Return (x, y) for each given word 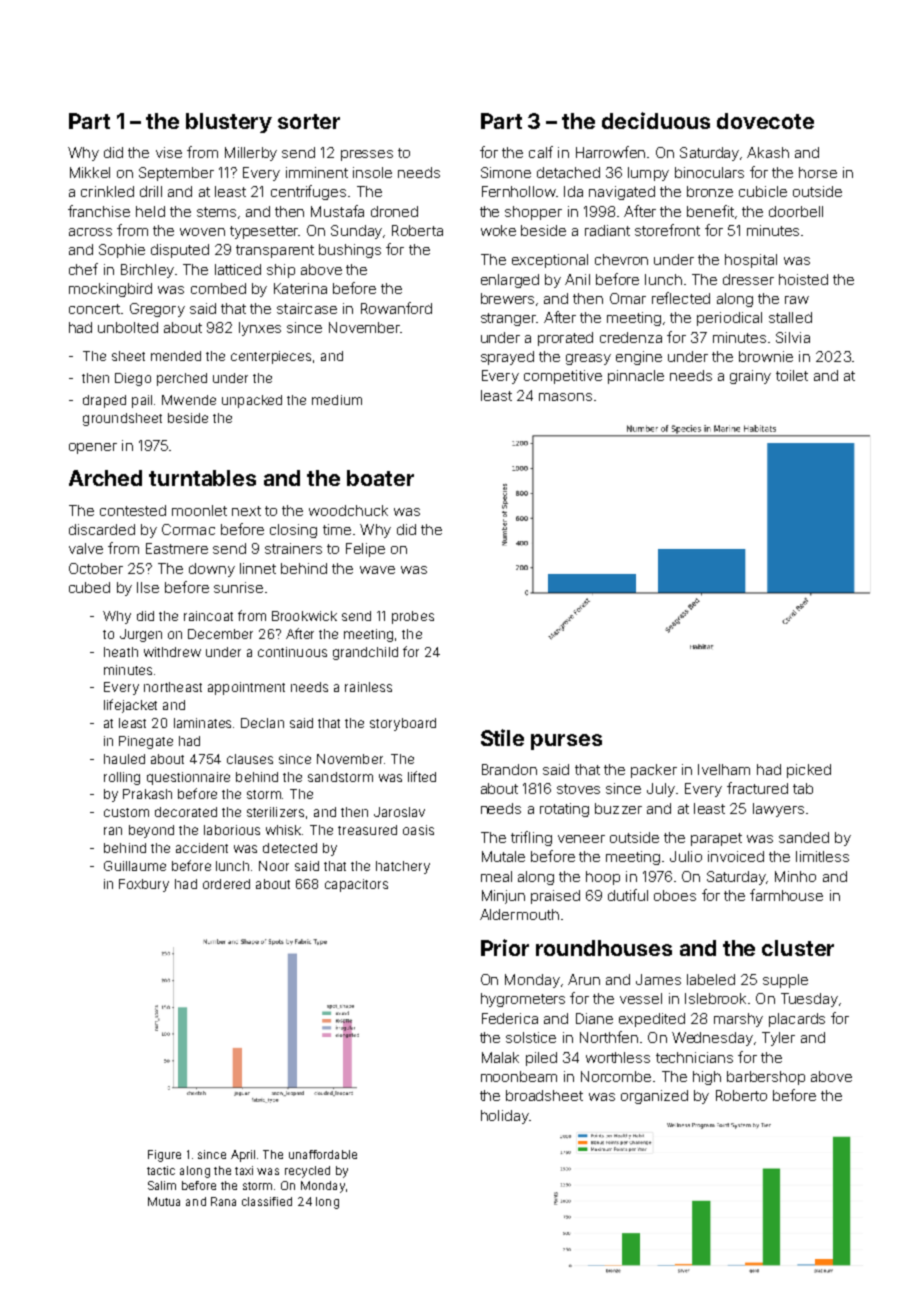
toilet (792, 375)
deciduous (656, 120)
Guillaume (135, 866)
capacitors (356, 885)
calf (541, 152)
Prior (505, 947)
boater (380, 478)
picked (809, 771)
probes (413, 617)
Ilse (148, 587)
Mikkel (90, 172)
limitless (822, 856)
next (246, 511)
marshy (738, 1020)
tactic (161, 1170)
